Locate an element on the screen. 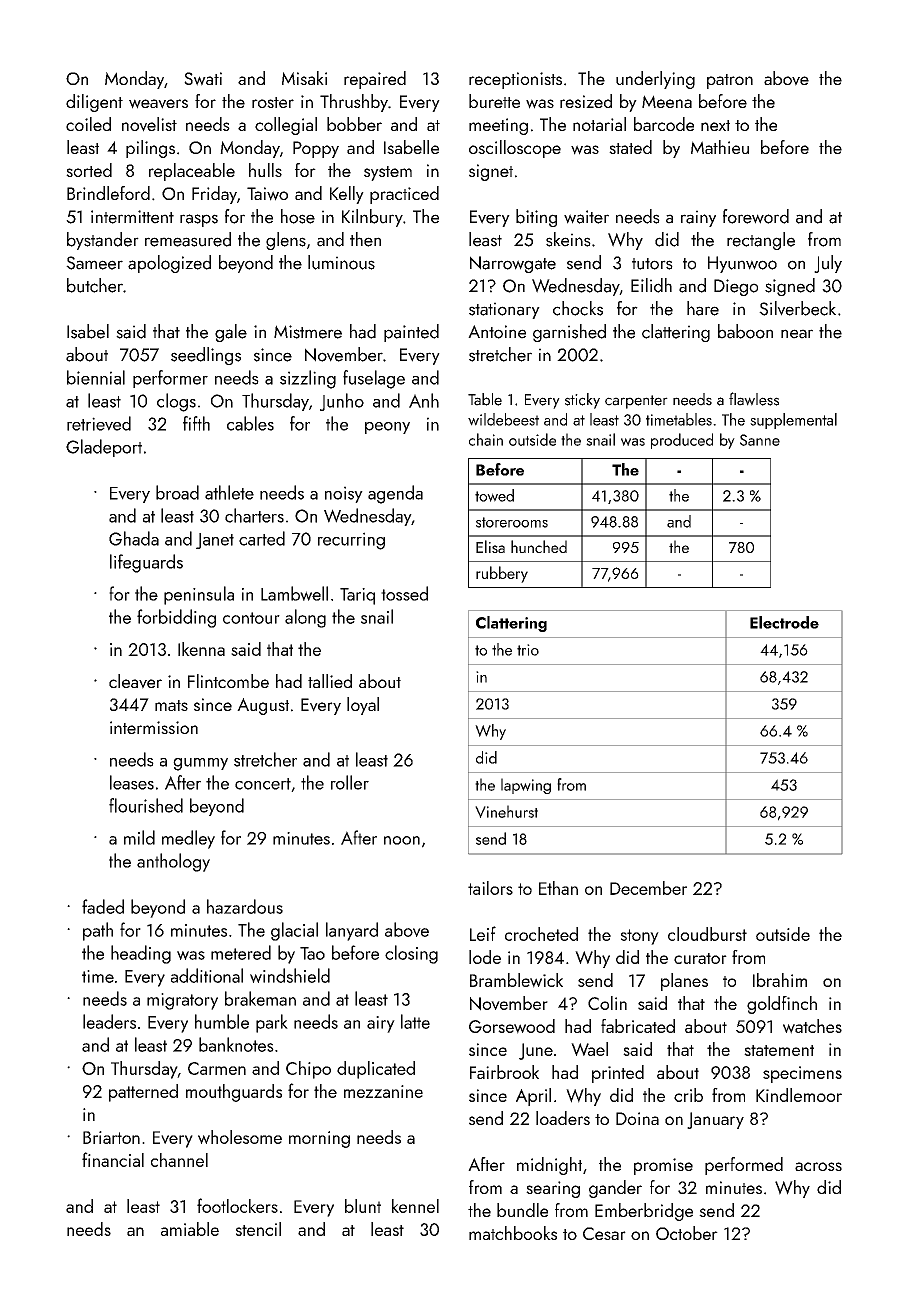 This screenshot has height=1316, width=908. tossed is located at coordinates (404, 593).
